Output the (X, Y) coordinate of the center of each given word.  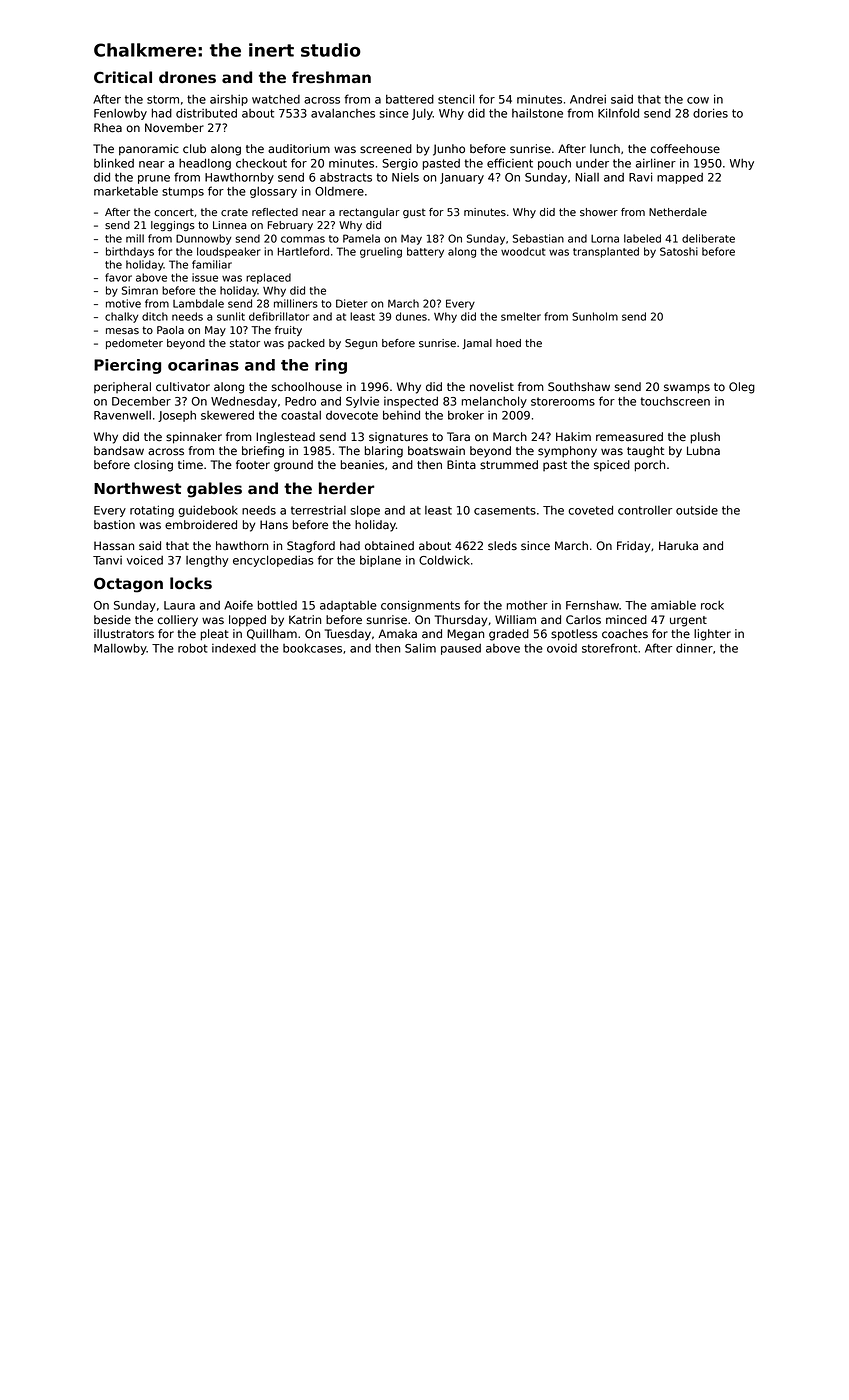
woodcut (523, 251)
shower (599, 212)
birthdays (130, 252)
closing (153, 466)
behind (401, 415)
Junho (449, 150)
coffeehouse (685, 149)
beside (112, 620)
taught (645, 452)
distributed (206, 113)
